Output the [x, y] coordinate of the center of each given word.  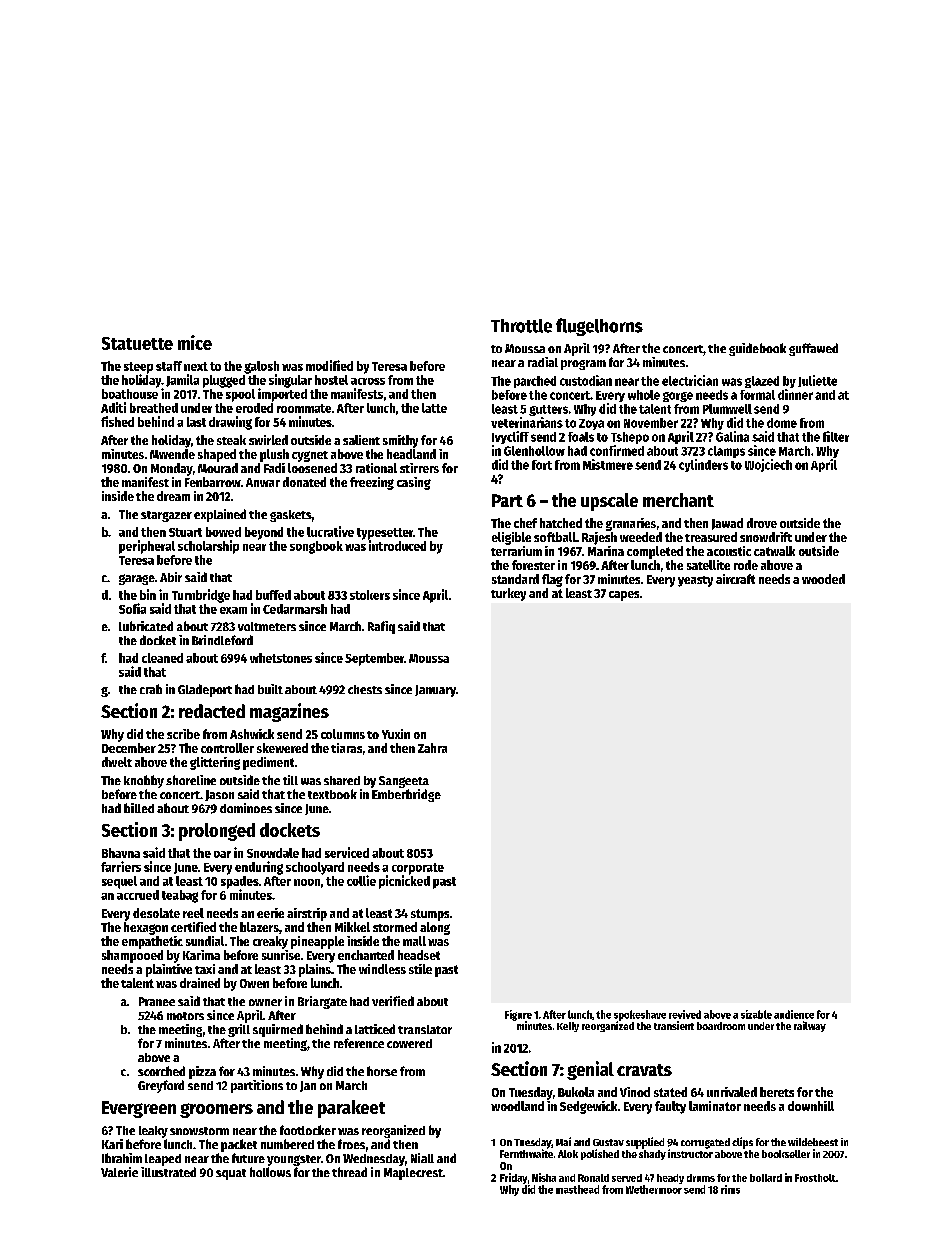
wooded [823, 579]
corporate [418, 869]
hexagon [146, 928]
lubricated [146, 626]
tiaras [346, 748]
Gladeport [205, 690]
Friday [513, 1178]
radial [543, 362]
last [196, 422]
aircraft [735, 579]
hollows [270, 1172]
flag [552, 580]
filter [836, 436]
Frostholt [815, 1178]
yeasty [695, 581]
